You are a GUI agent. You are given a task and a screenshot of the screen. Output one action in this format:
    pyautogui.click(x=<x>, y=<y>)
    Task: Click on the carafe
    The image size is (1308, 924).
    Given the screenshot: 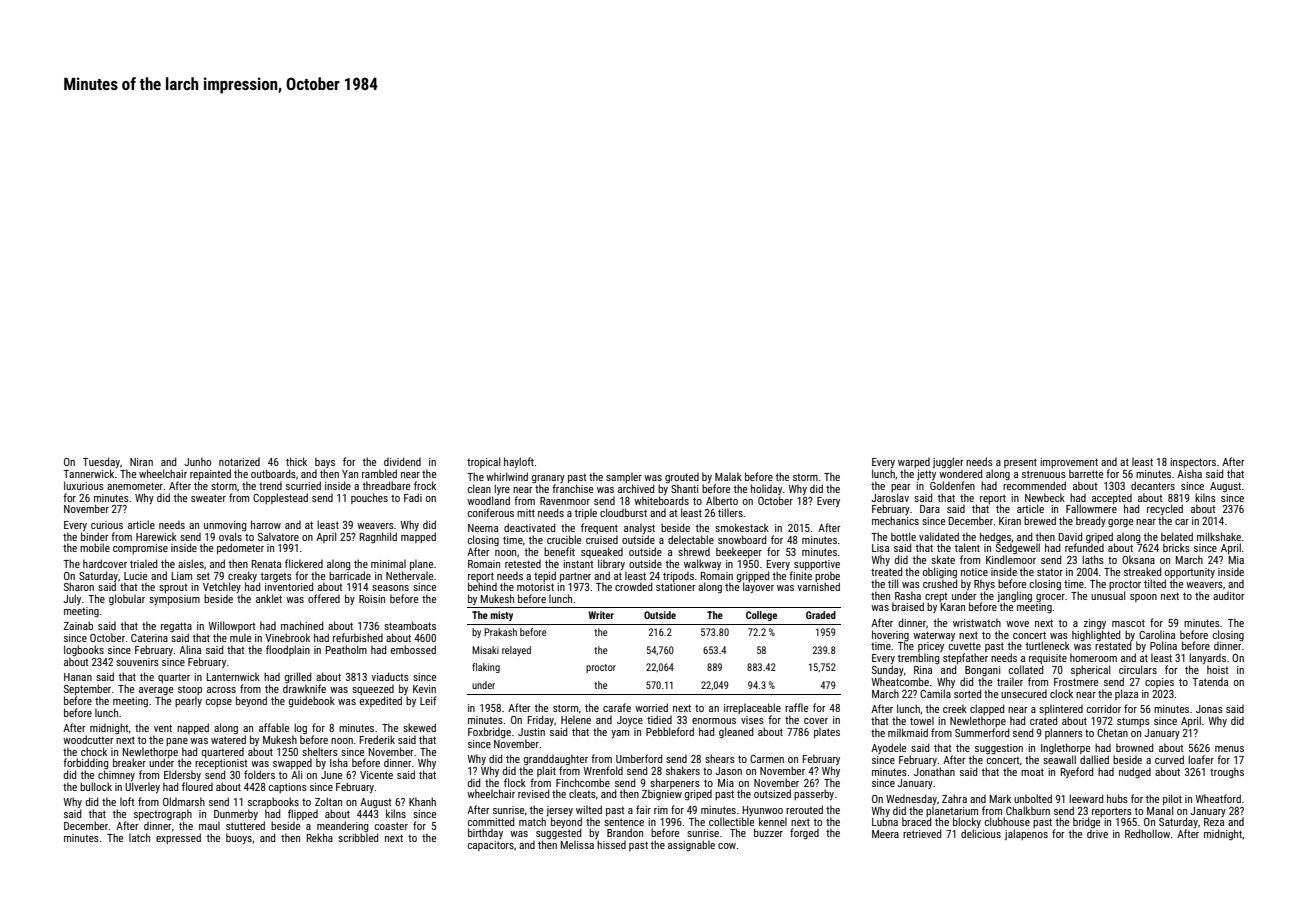 What is the action you would take?
    pyautogui.click(x=617, y=707)
